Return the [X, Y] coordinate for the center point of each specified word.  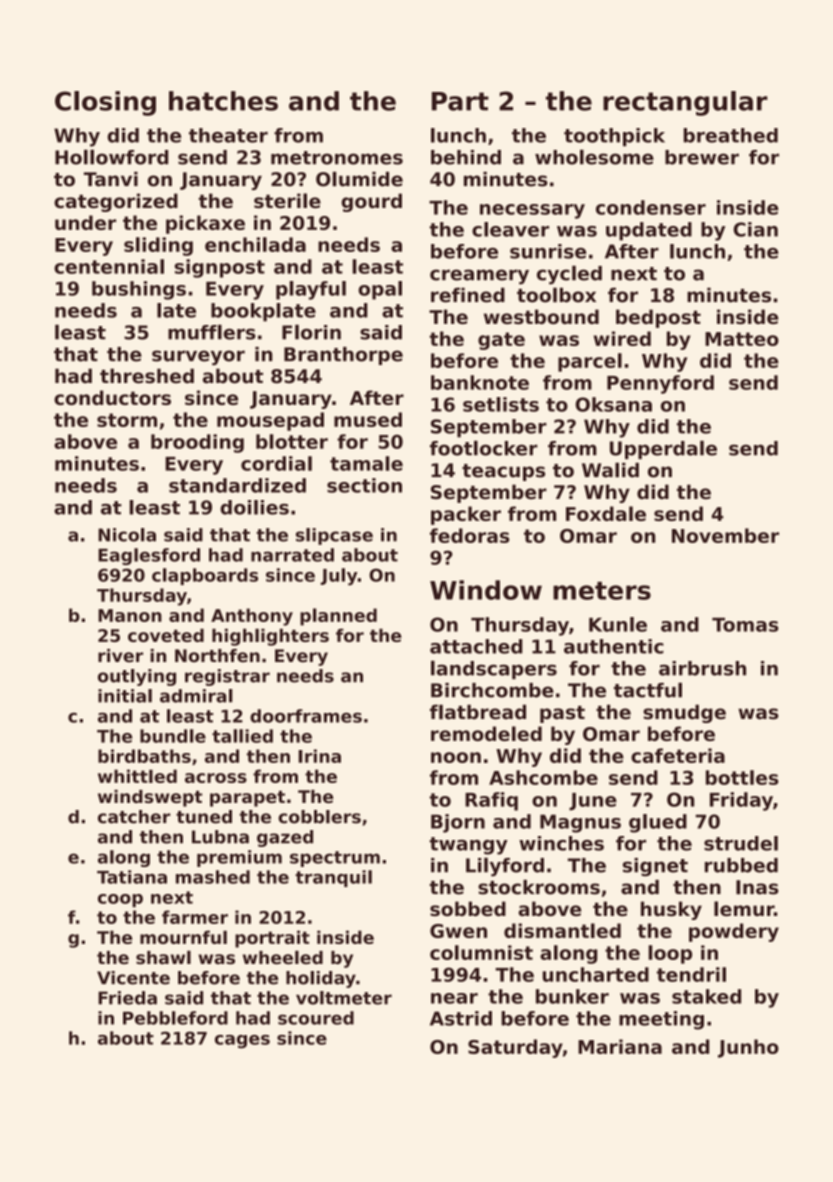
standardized [237, 485]
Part [460, 101]
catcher [134, 817]
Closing [105, 103]
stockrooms [539, 887]
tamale [366, 463]
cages [242, 1042]
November [725, 535]
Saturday [515, 1048]
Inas [757, 887]
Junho [748, 1048]
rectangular [685, 103]
